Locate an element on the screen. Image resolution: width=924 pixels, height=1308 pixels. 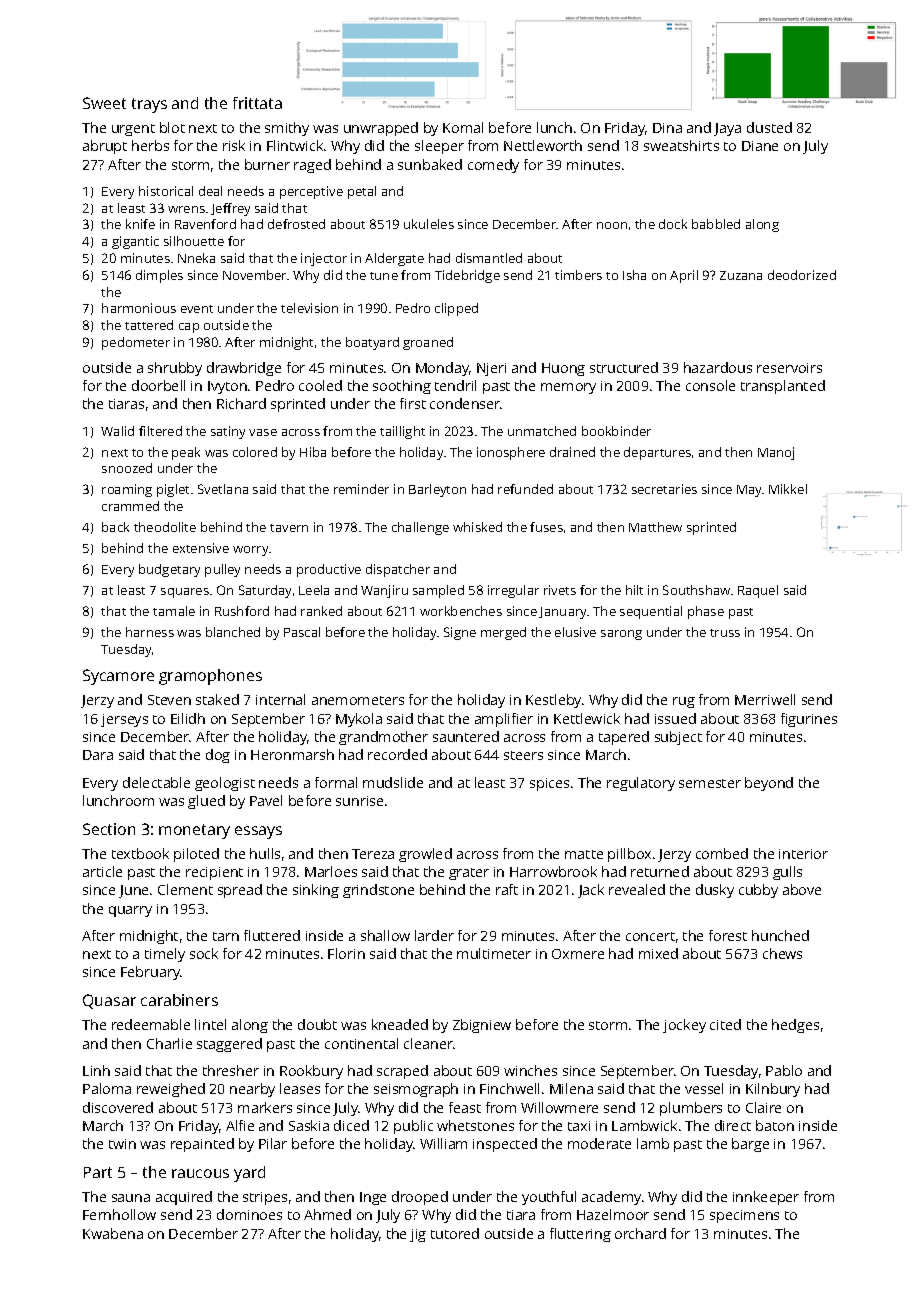
trays is located at coordinates (149, 105).
